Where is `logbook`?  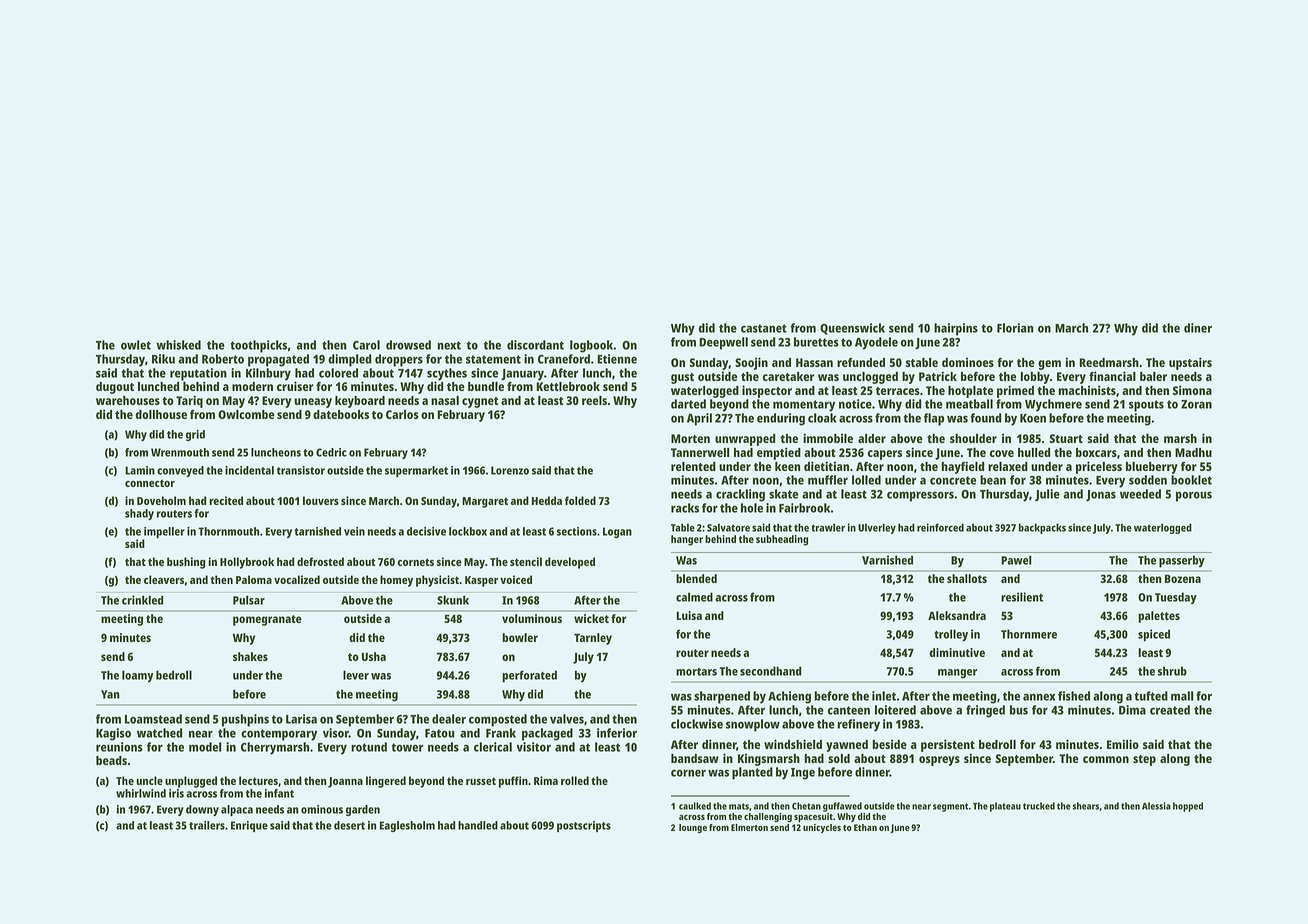 logbook is located at coordinates (592, 346).
